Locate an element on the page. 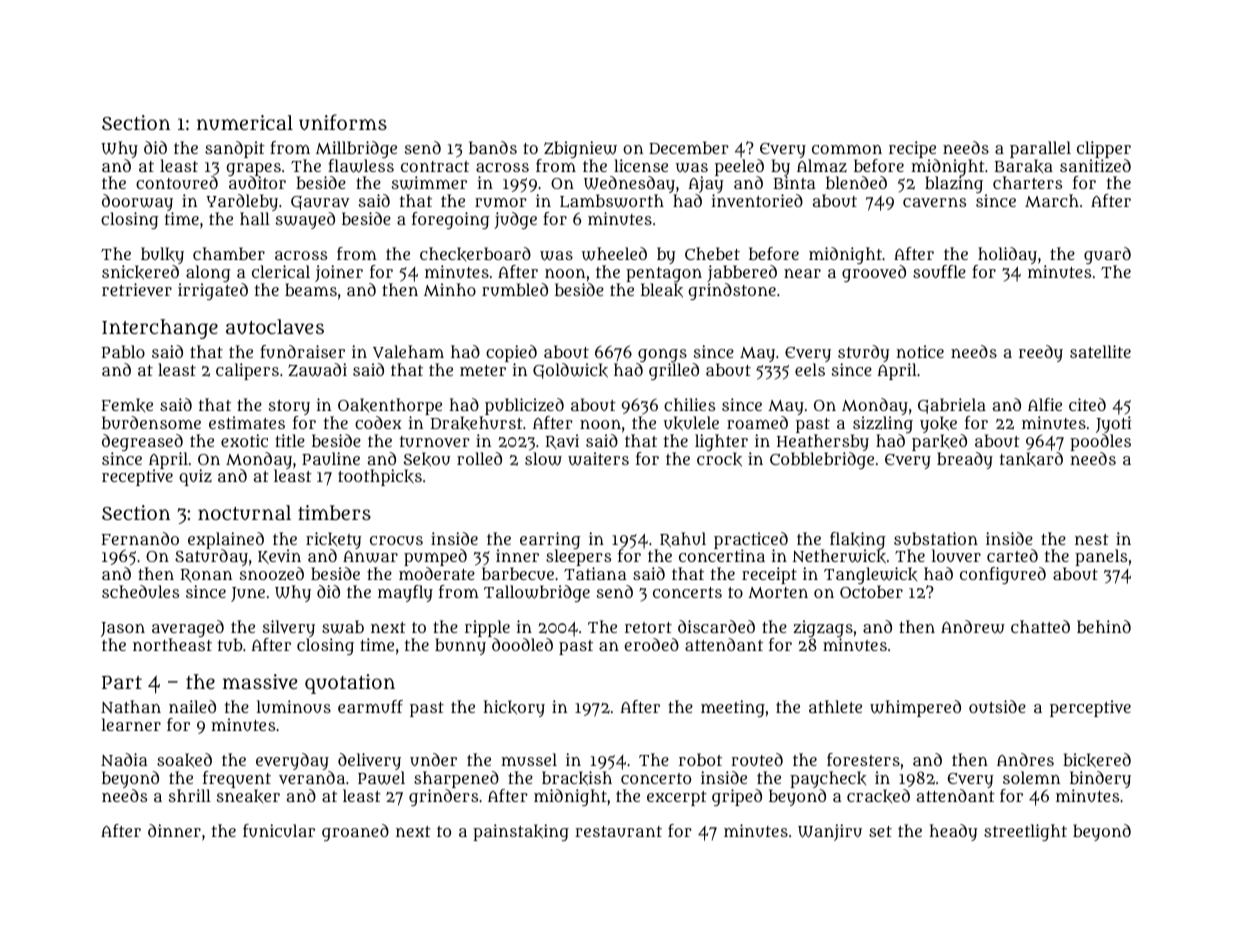  Gaurav is located at coordinates (320, 203).
